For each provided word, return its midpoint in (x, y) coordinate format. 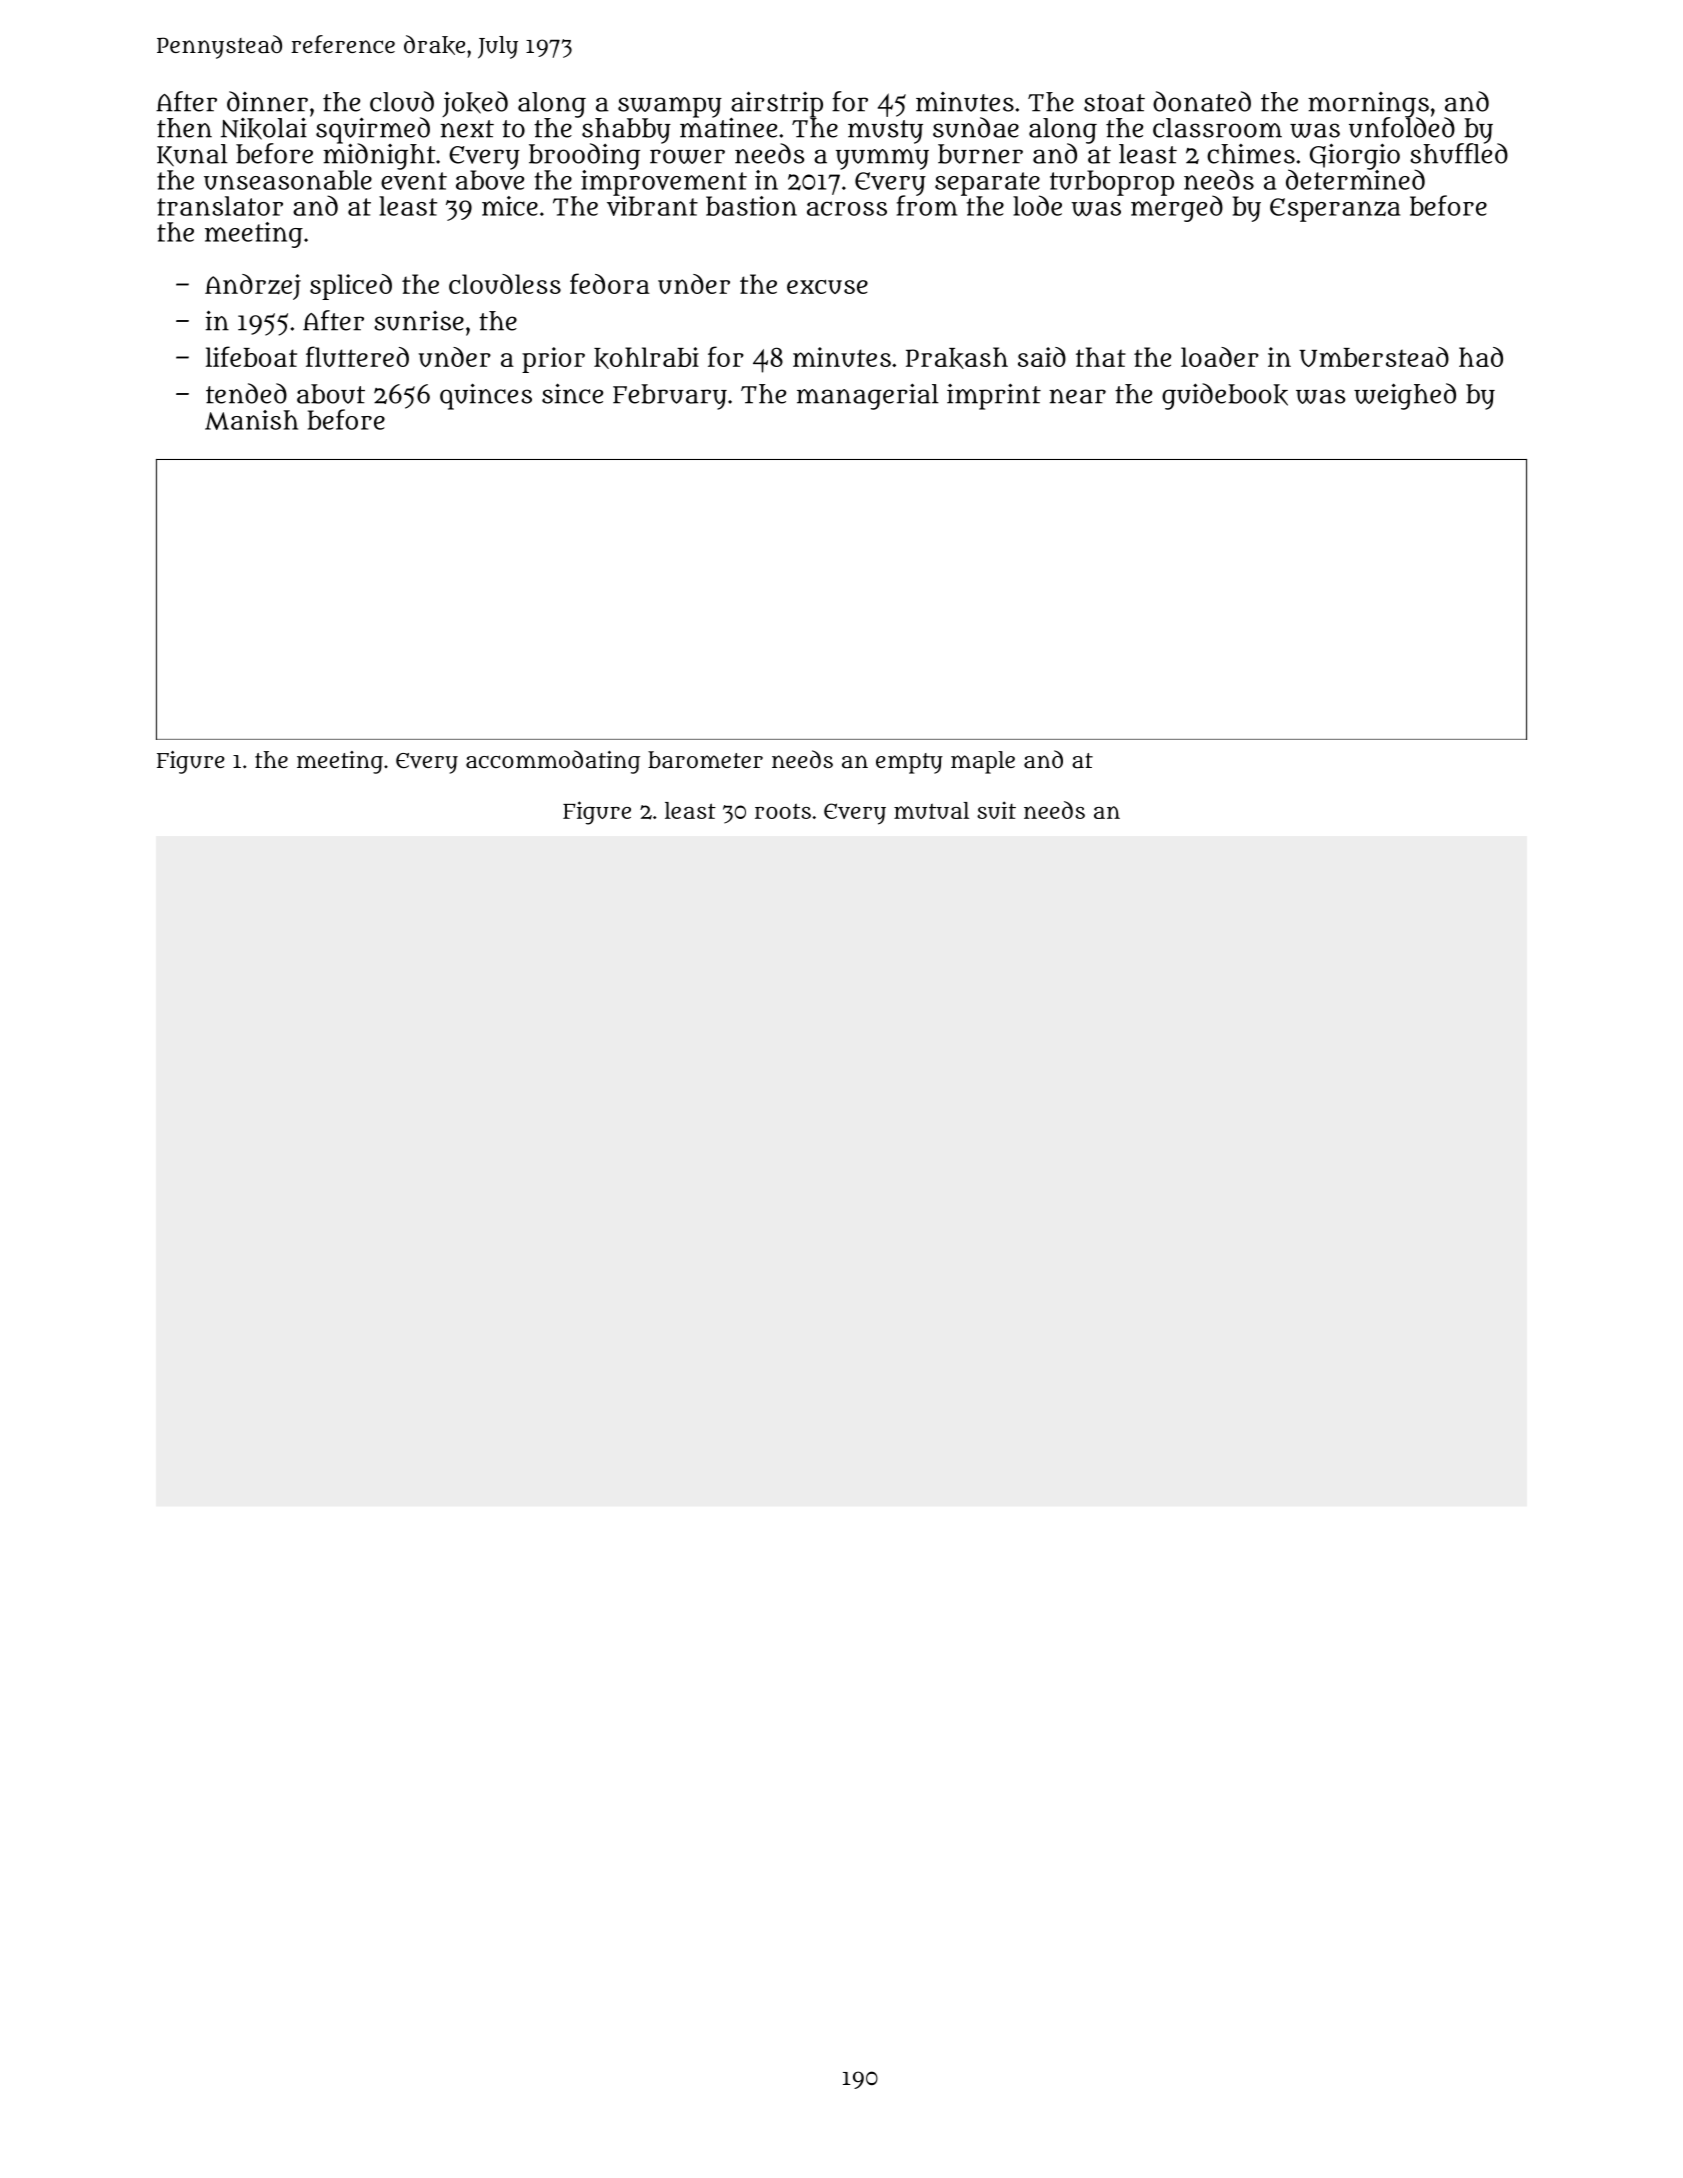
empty (909, 763)
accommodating (553, 762)
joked (475, 104)
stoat (1114, 103)
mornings (1368, 104)
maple (983, 762)
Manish (251, 420)
